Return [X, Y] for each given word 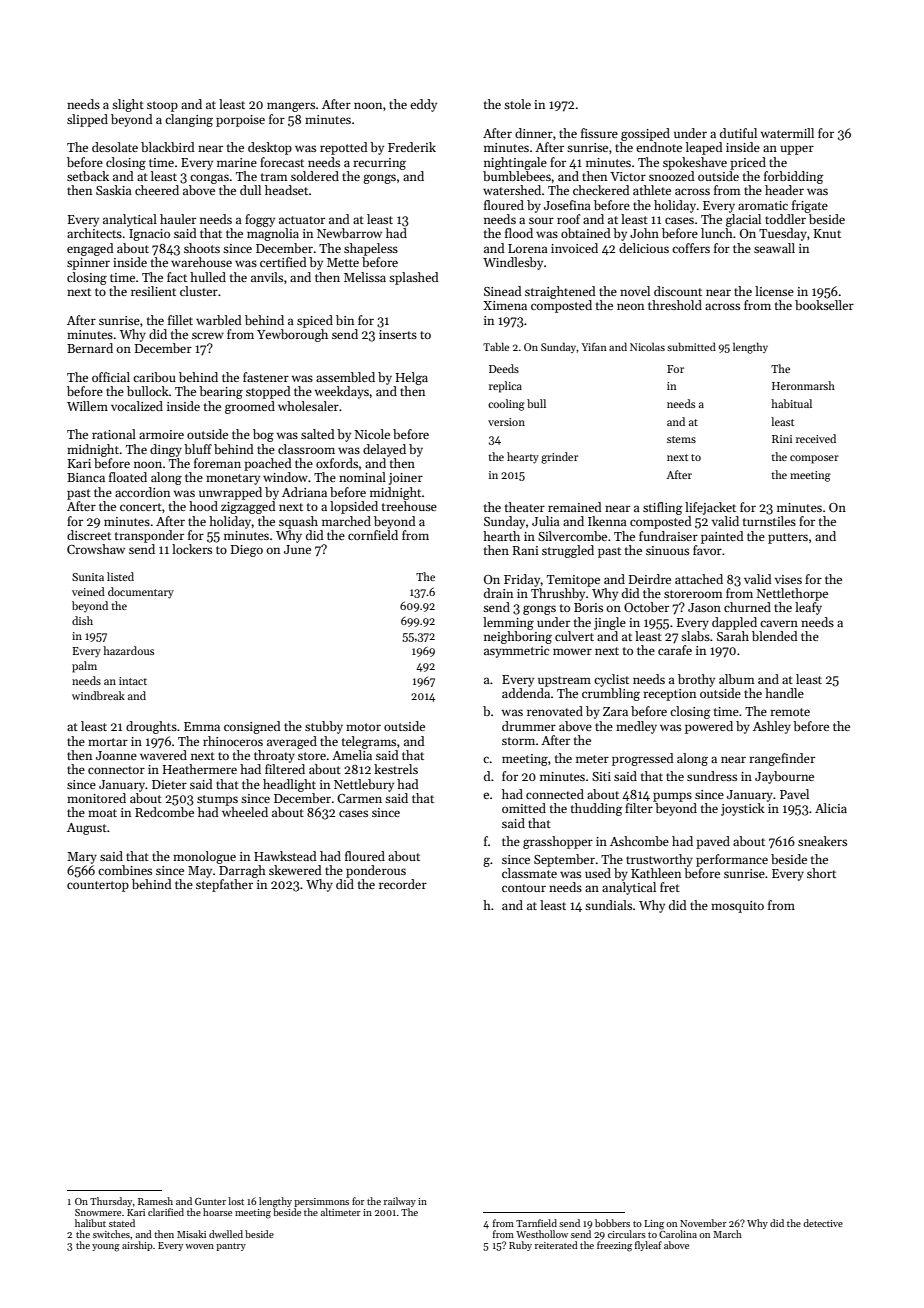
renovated [555, 711]
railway [400, 1202]
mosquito [737, 907]
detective [823, 1223]
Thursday [111, 1202]
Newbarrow [349, 233]
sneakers [822, 841]
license [774, 291]
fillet [180, 320]
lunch [717, 233]
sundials [608, 905]
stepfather [224, 885]
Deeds [504, 368]
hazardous [128, 650]
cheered [157, 190]
